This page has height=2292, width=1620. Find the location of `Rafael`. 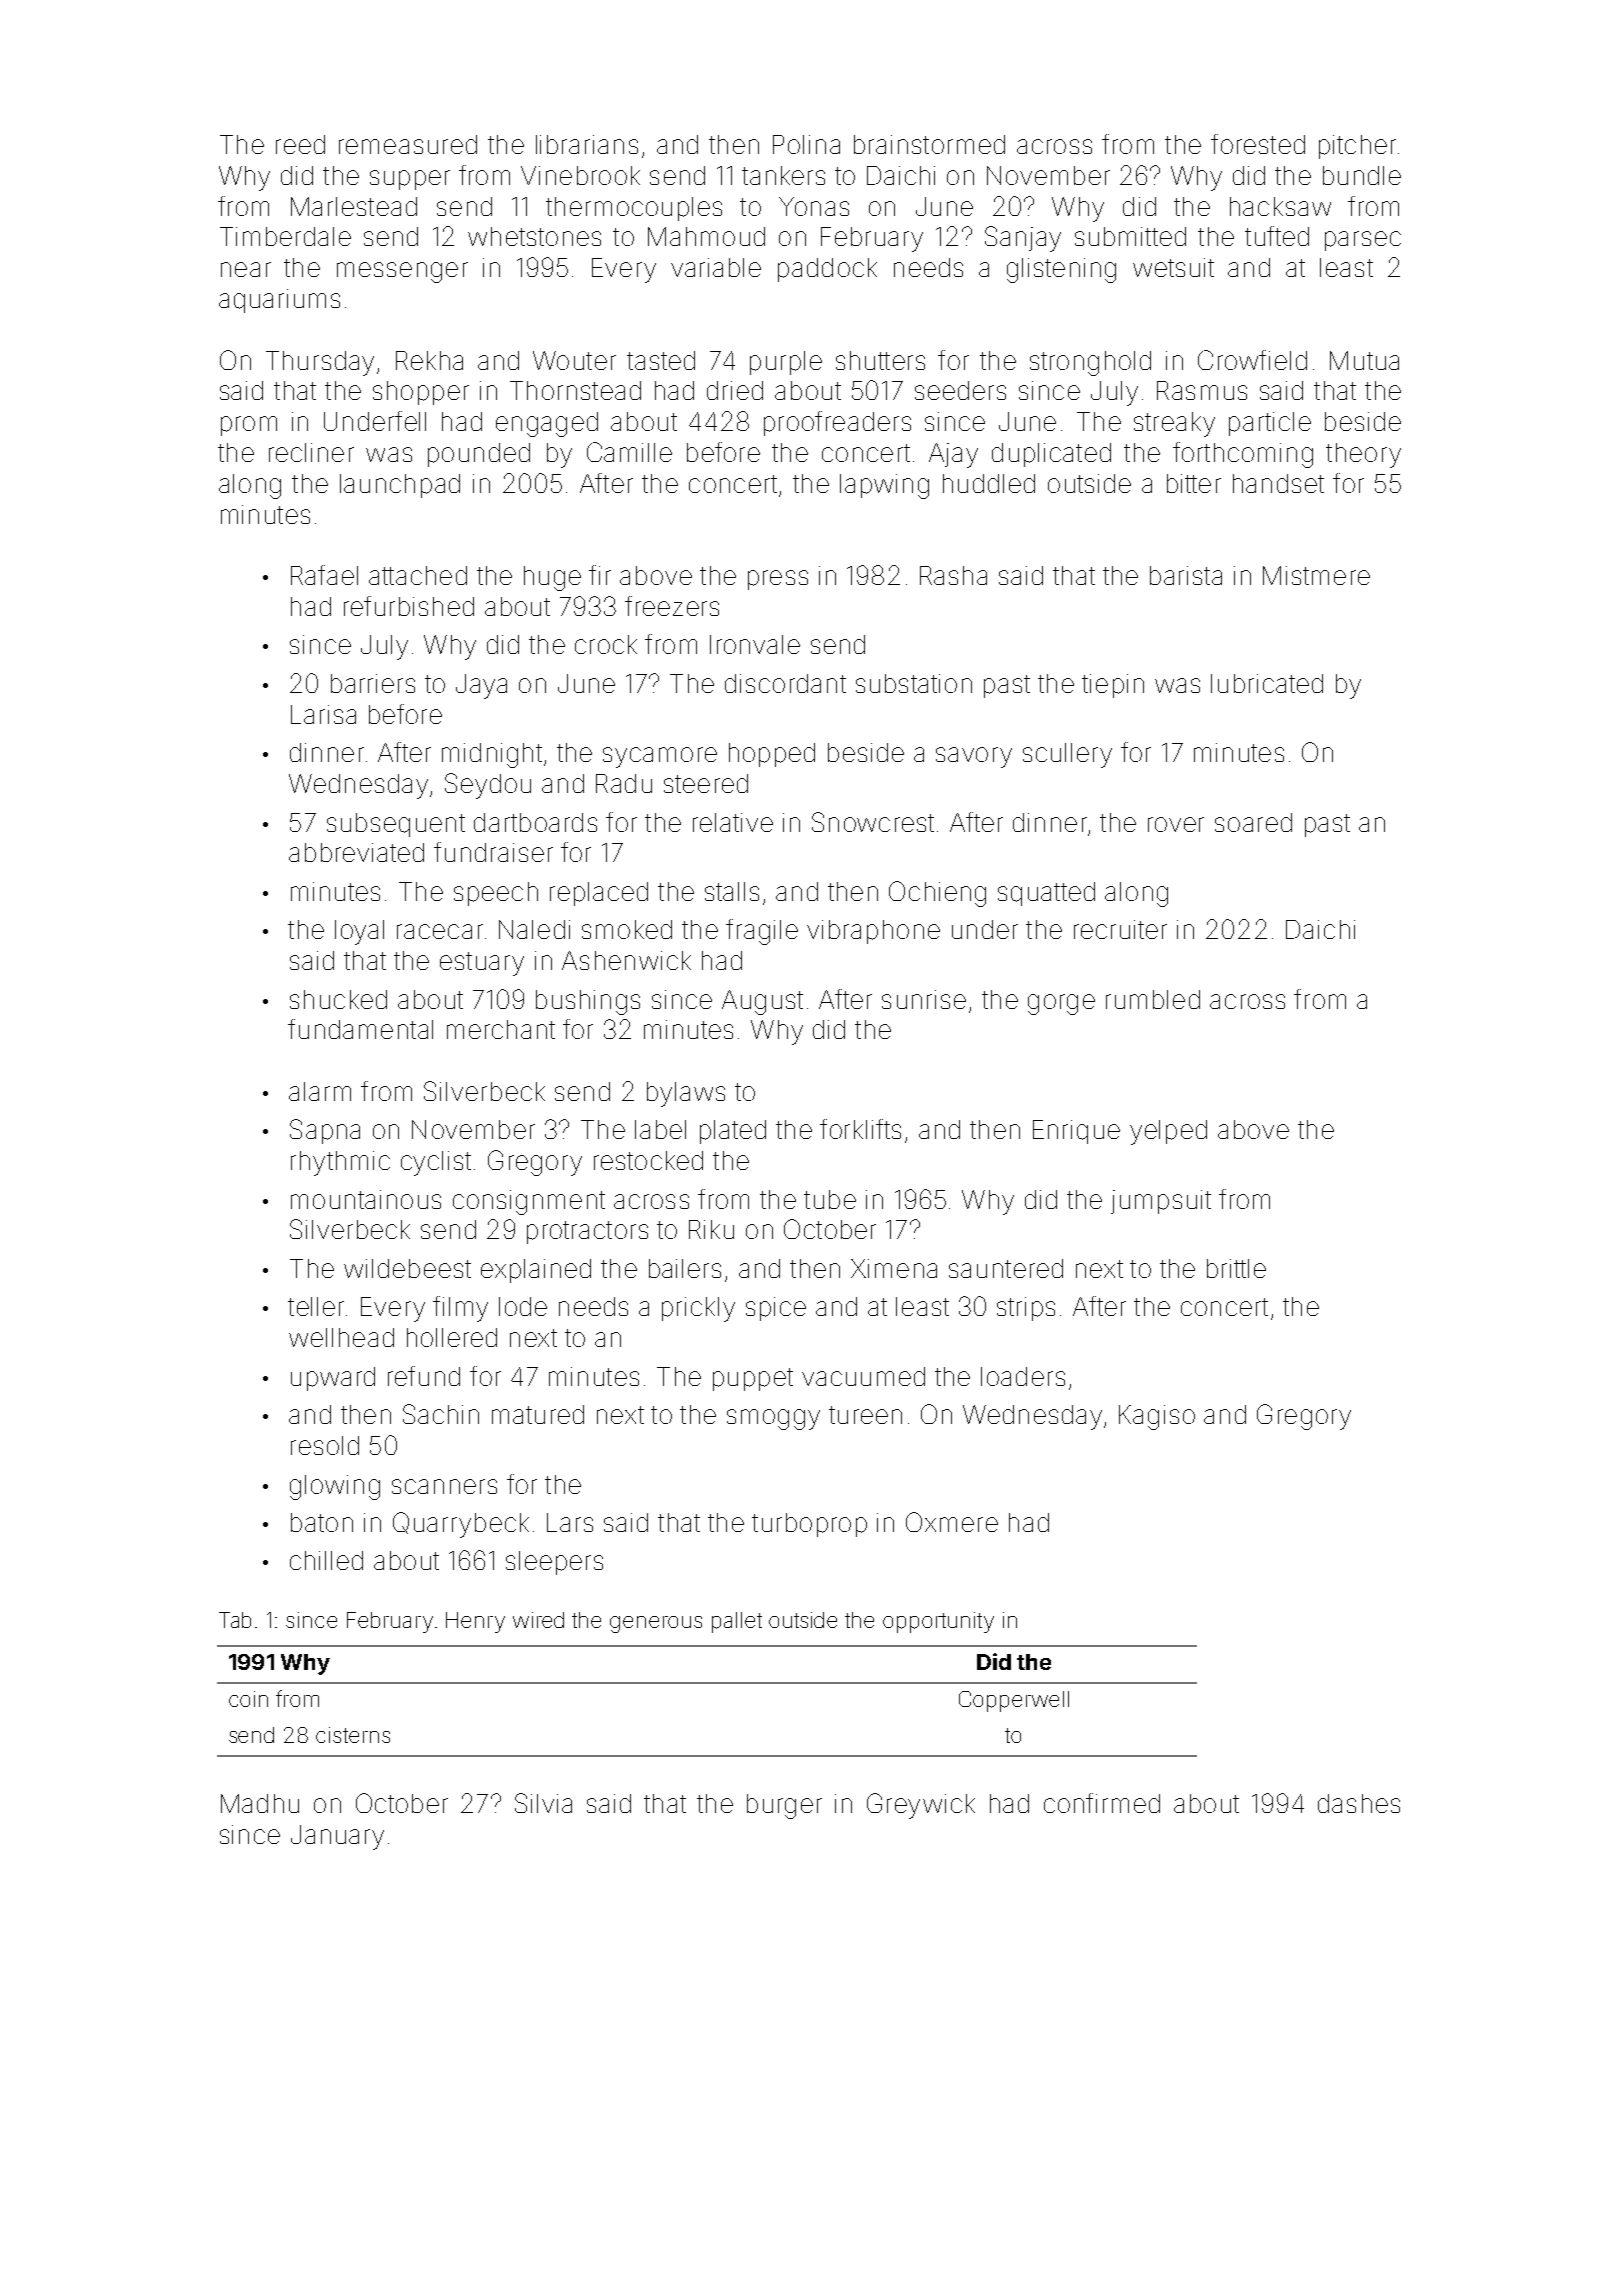

Rafael is located at coordinates (324, 575).
